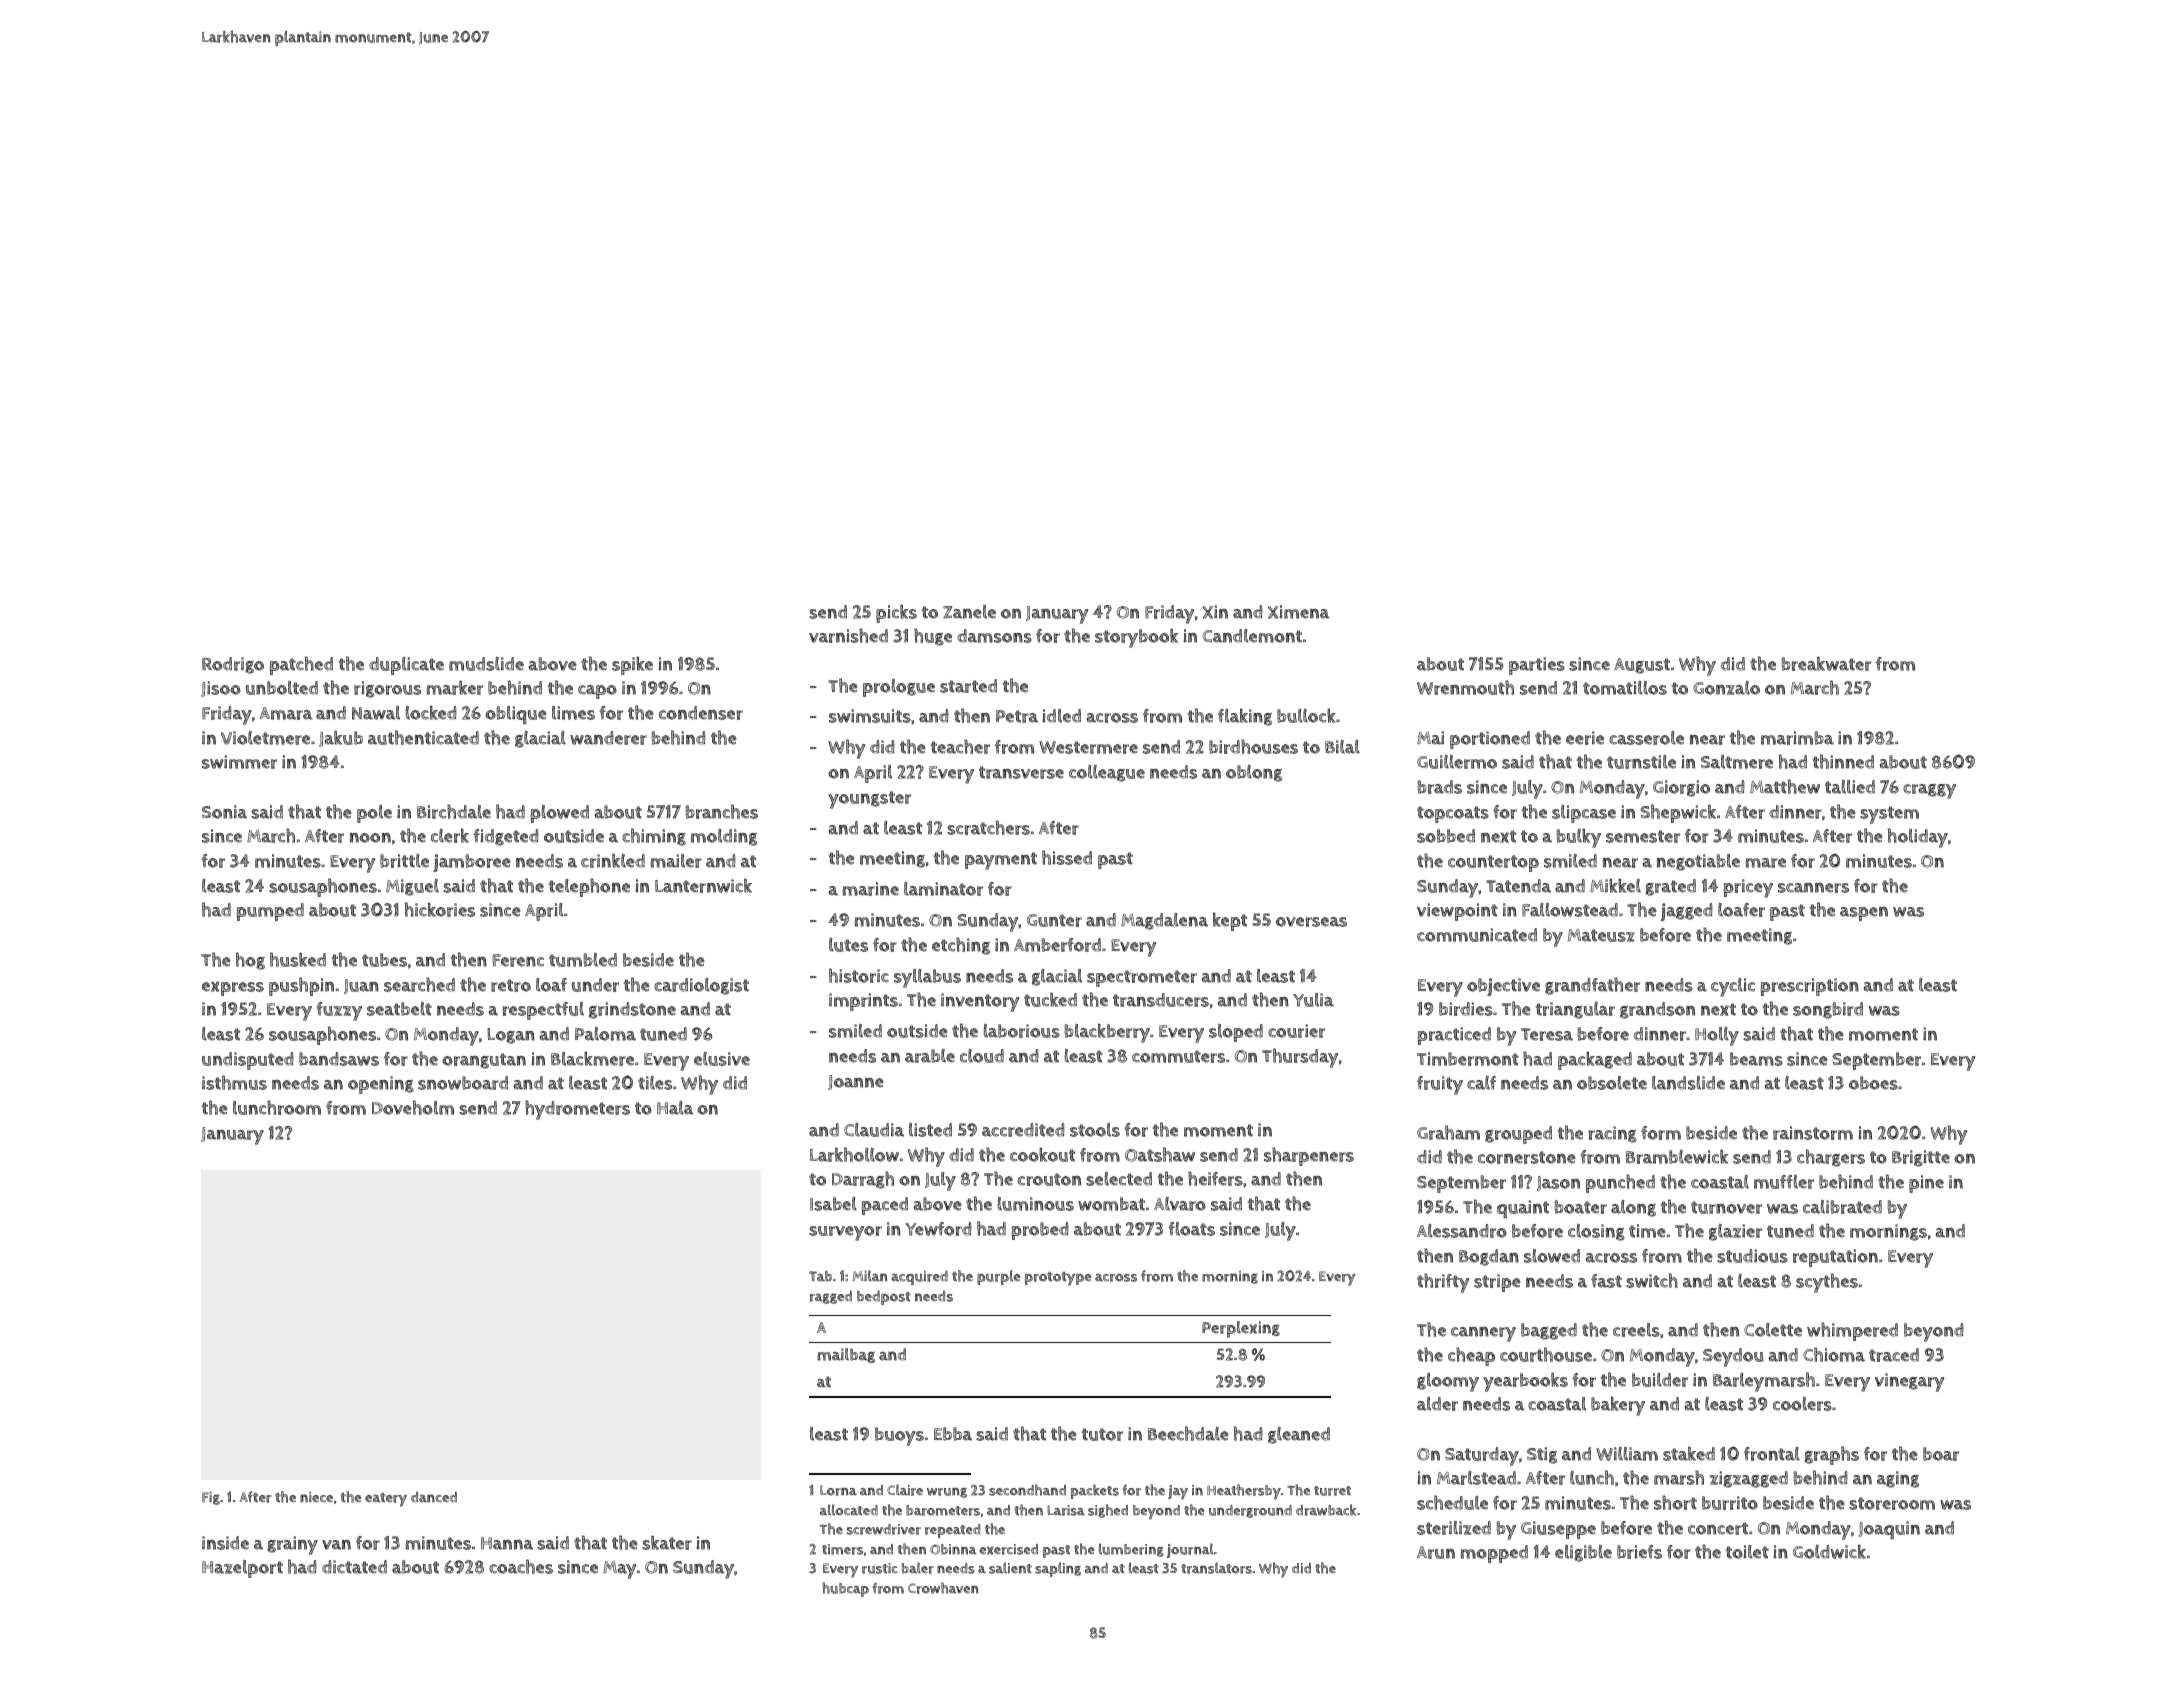 This screenshot has height=1683, width=2178. Describe the element at coordinates (211, 1498) in the screenshot. I see `Fig` at that location.
